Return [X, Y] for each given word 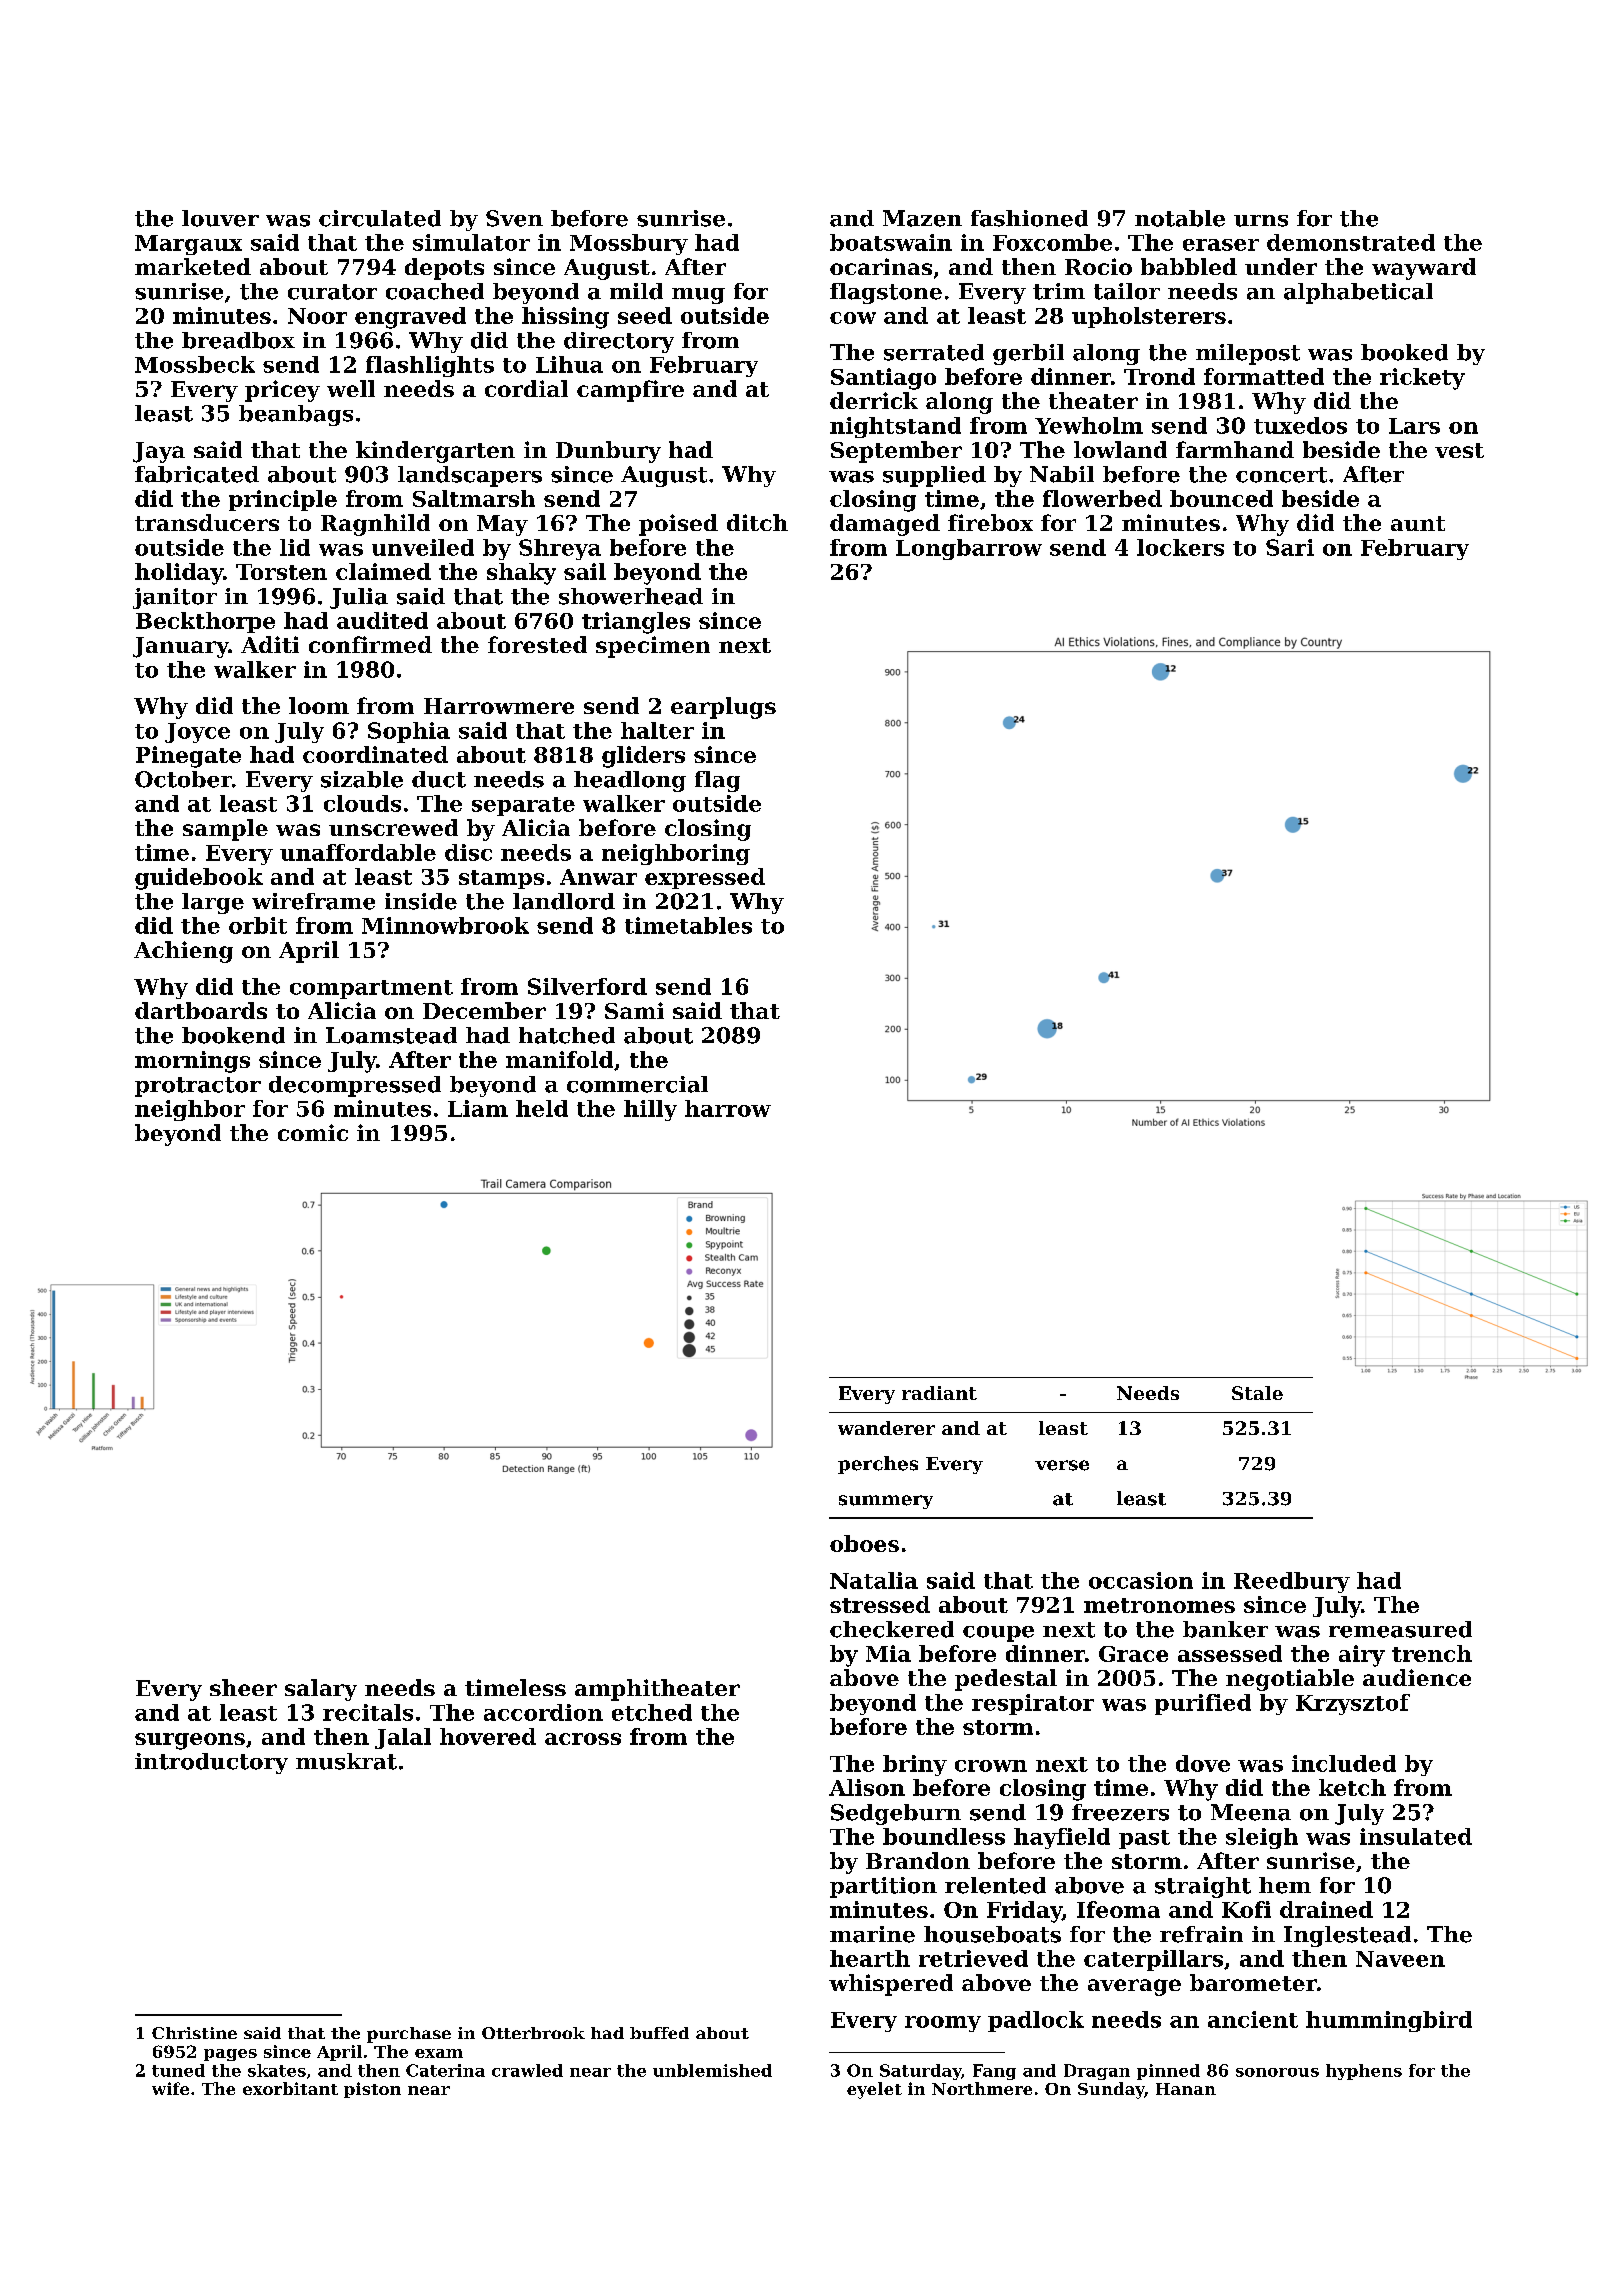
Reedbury [1292, 1582]
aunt [1418, 523]
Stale [1257, 1393]
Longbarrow [969, 549]
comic [313, 1132]
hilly [650, 1110]
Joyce [197, 733]
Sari [1290, 547]
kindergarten [435, 452]
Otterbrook [533, 2033]
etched [652, 1712]
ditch [757, 522]
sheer [243, 1687]
